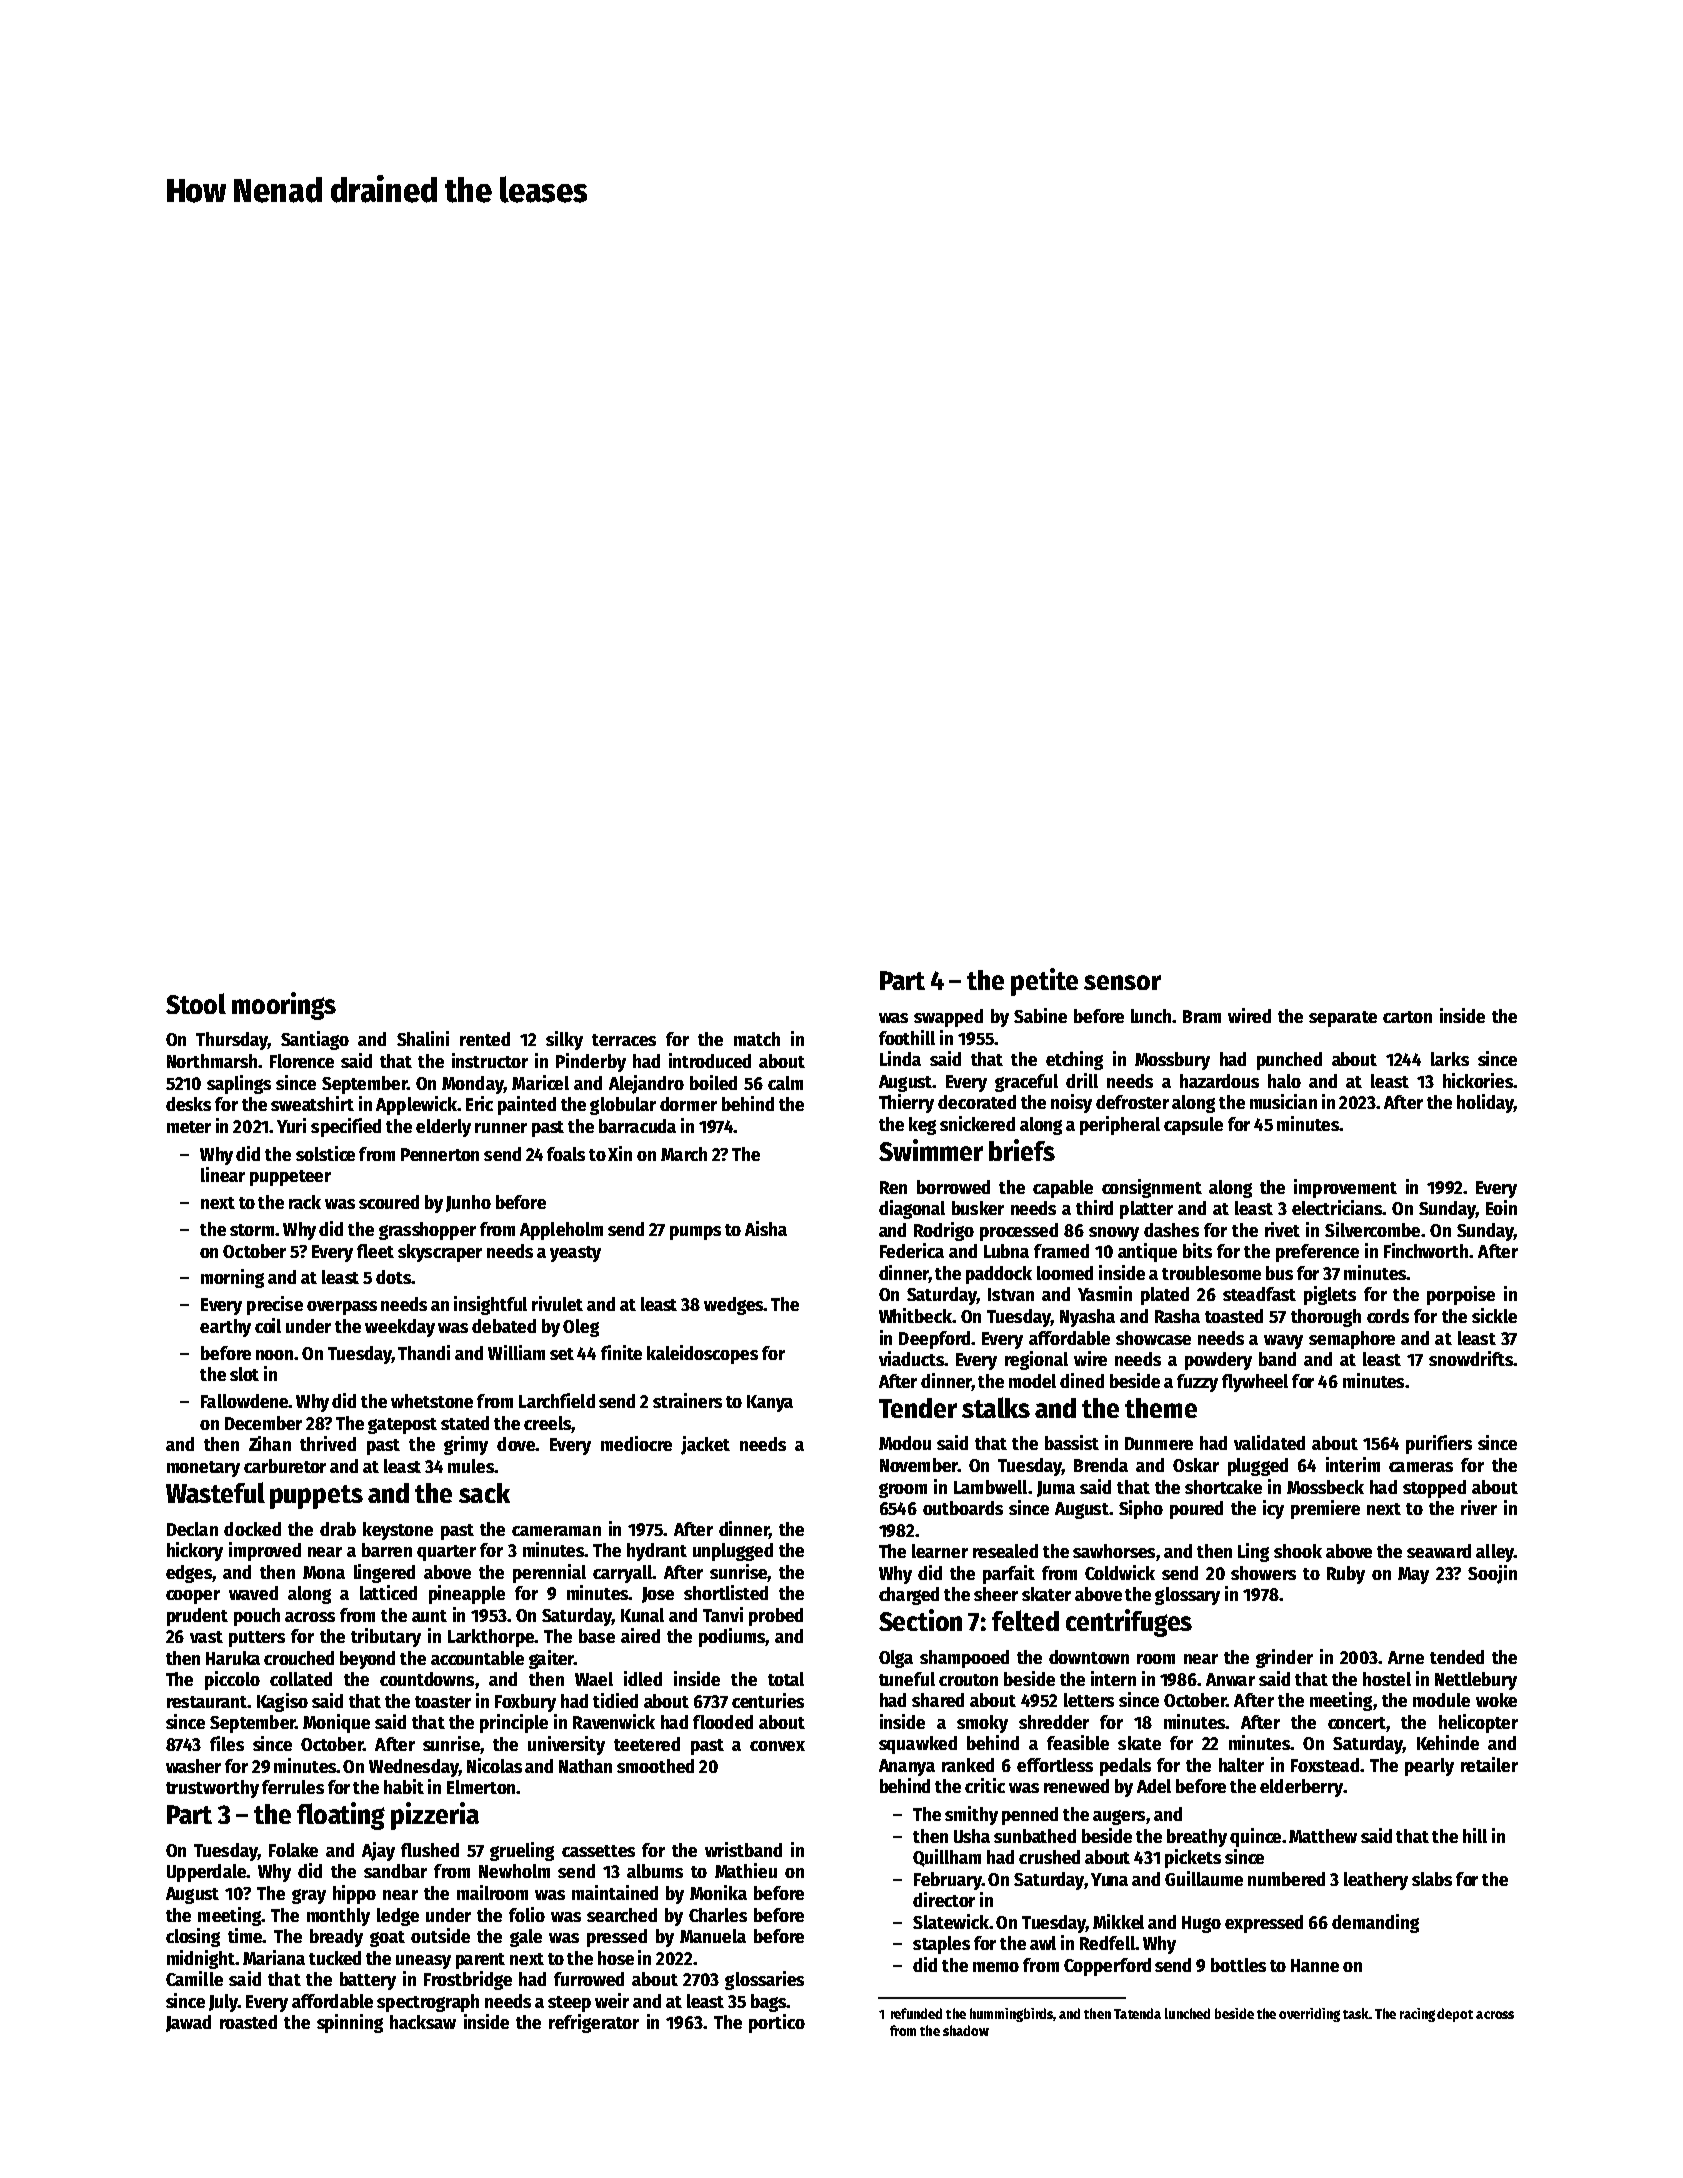 This page has height=2178, width=1683. I want to click on refunded, so click(916, 2013).
